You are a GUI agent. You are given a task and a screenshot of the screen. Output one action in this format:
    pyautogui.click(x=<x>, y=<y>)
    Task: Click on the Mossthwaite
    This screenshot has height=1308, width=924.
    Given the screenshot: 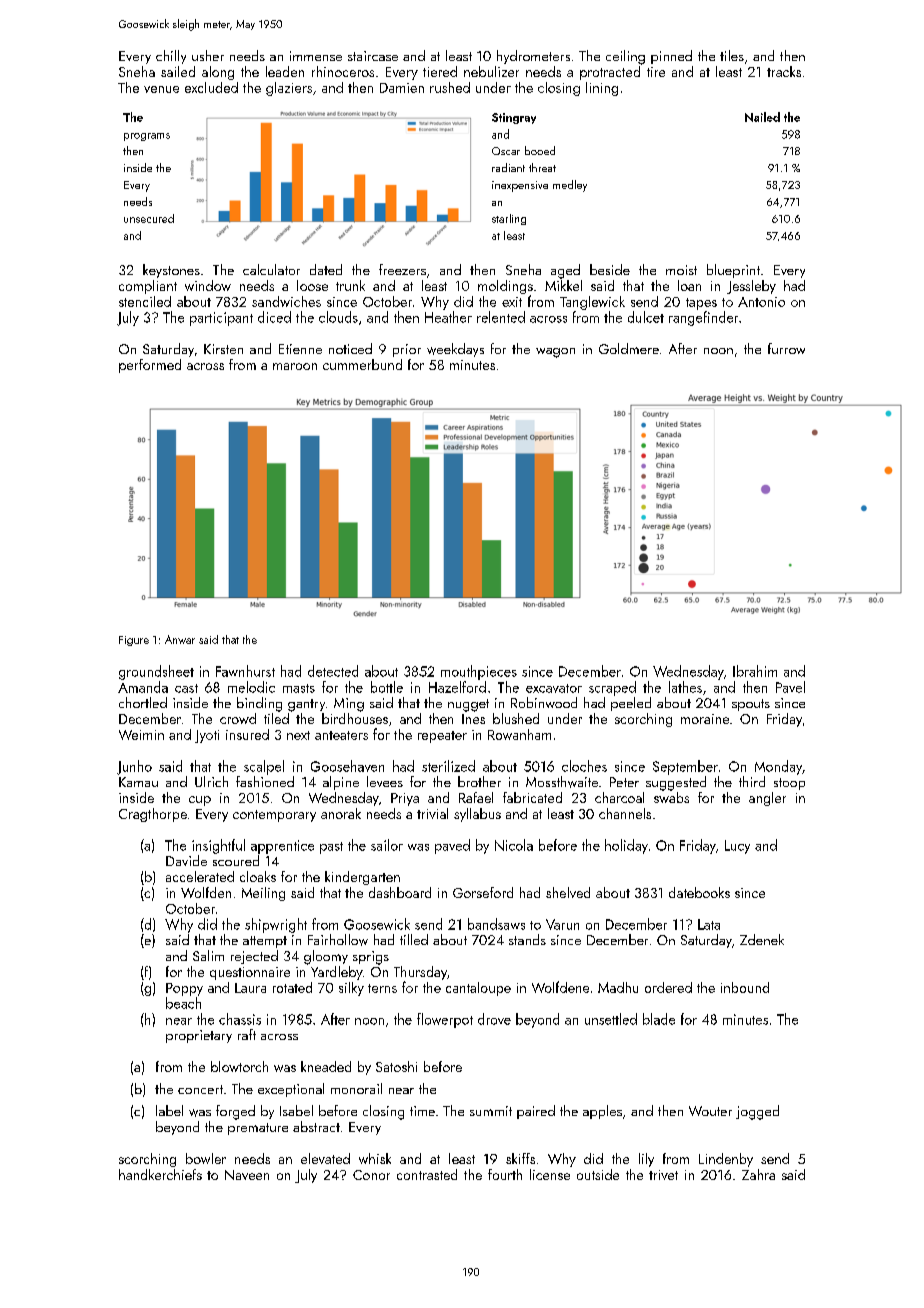 What is the action you would take?
    pyautogui.click(x=562, y=782)
